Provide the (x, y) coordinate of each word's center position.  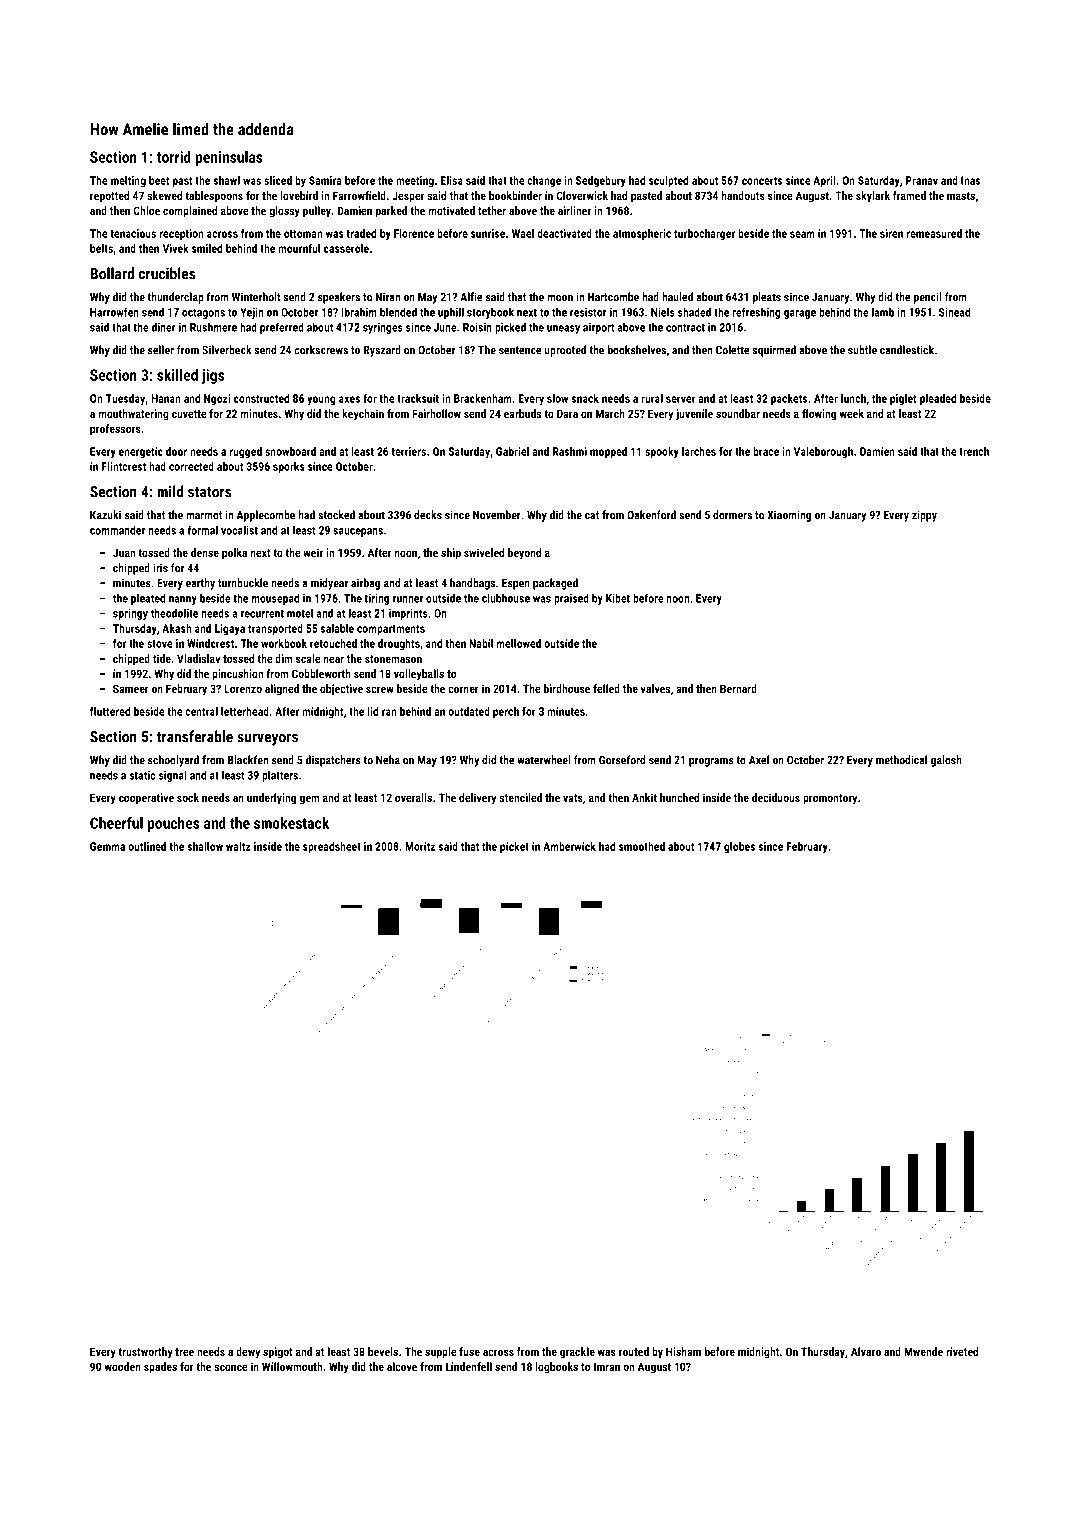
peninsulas (229, 158)
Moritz (420, 846)
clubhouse (506, 598)
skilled (177, 375)
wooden (123, 1366)
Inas (970, 180)
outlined (147, 846)
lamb (883, 312)
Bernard (738, 688)
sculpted (668, 181)
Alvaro (866, 1351)
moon (560, 298)
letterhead (245, 711)
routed (634, 1351)
